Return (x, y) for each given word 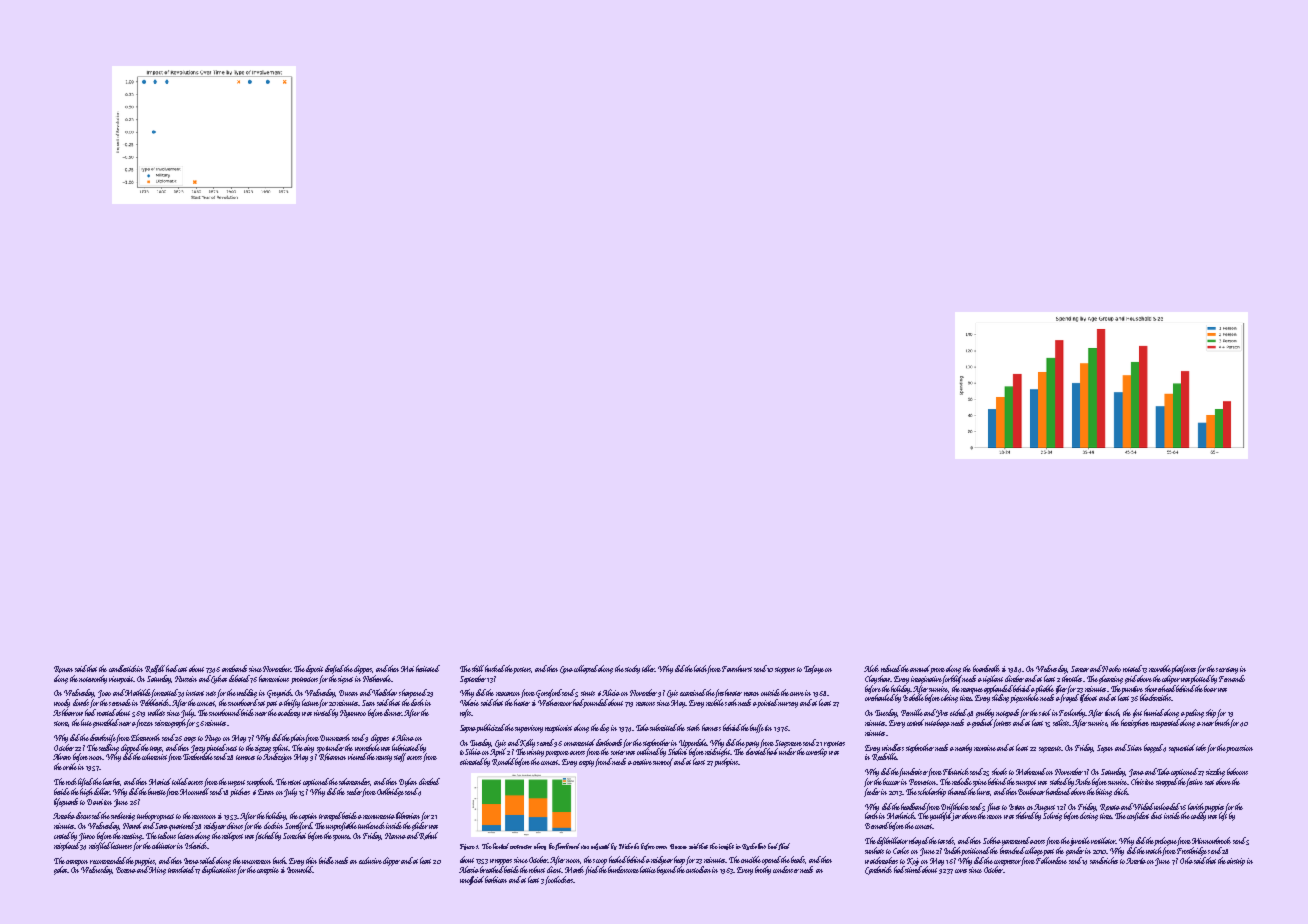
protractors (304, 680)
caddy (1198, 816)
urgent (236, 783)
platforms (1183, 669)
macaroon (508, 694)
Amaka (64, 815)
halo (772, 751)
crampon (77, 863)
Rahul (428, 836)
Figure (468, 847)
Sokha (992, 840)
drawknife (103, 738)
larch (872, 815)
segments (1050, 749)
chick (1121, 791)
